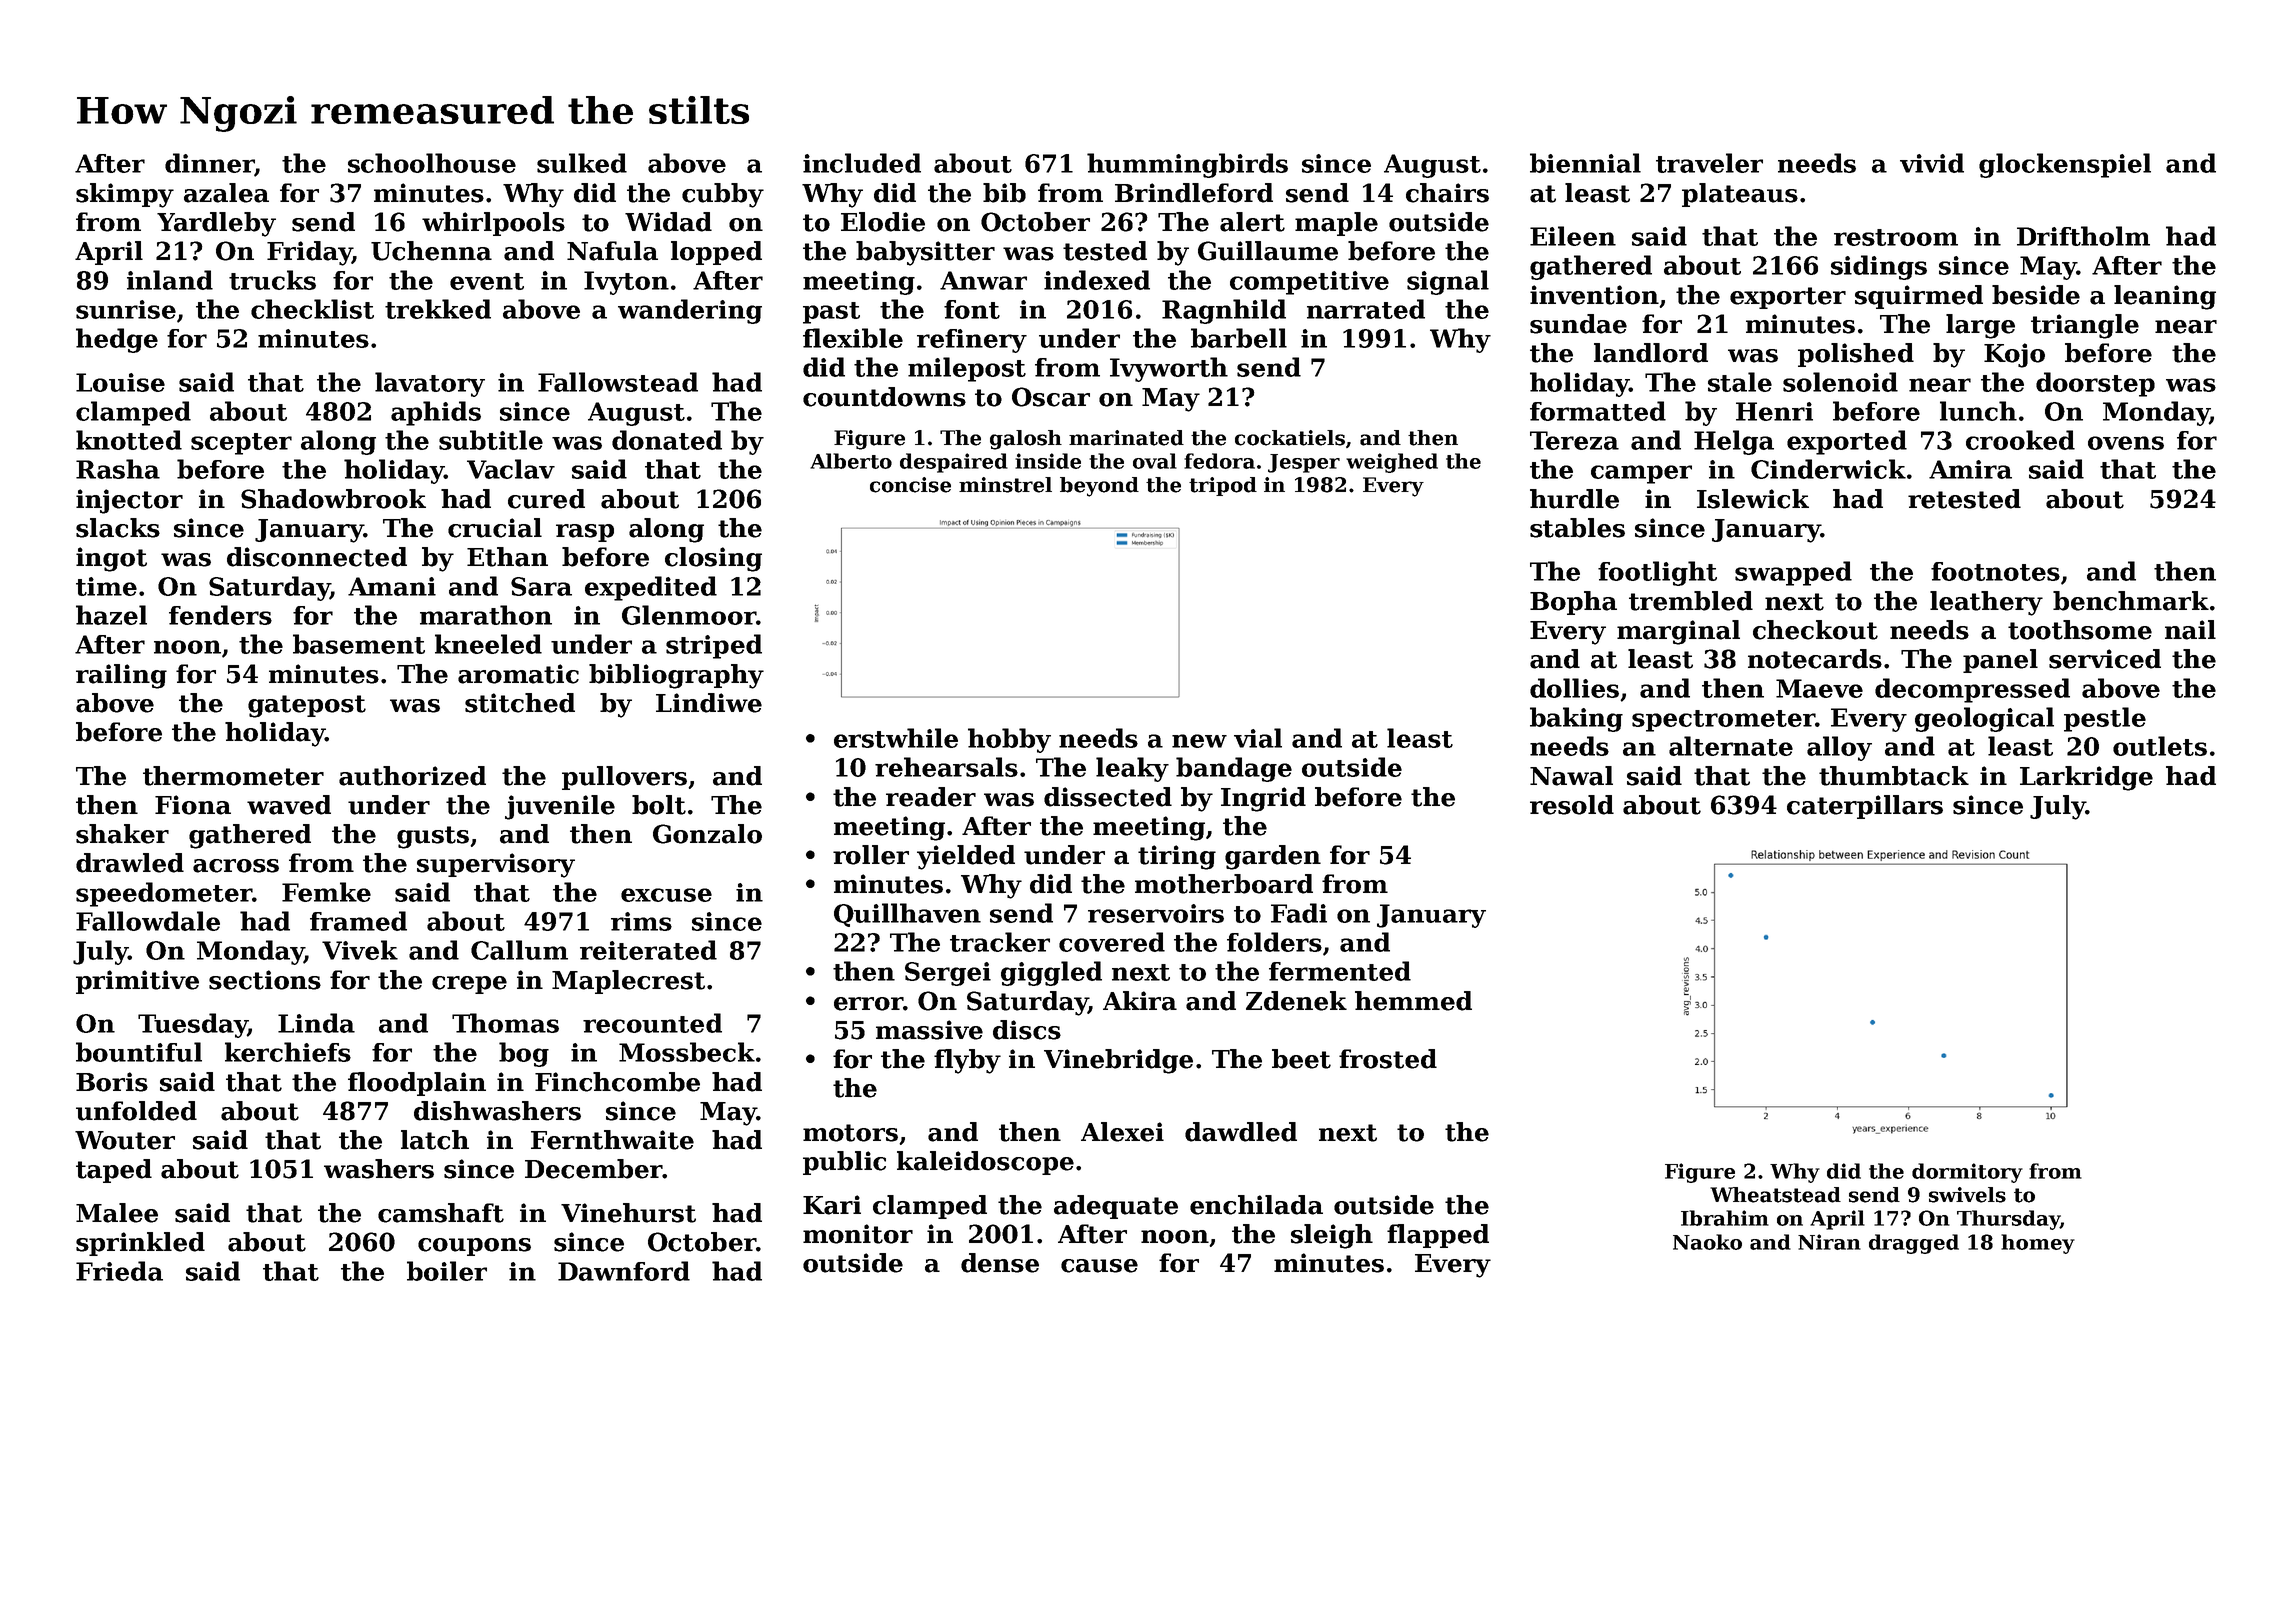  I want to click on thermometer, so click(233, 776).
